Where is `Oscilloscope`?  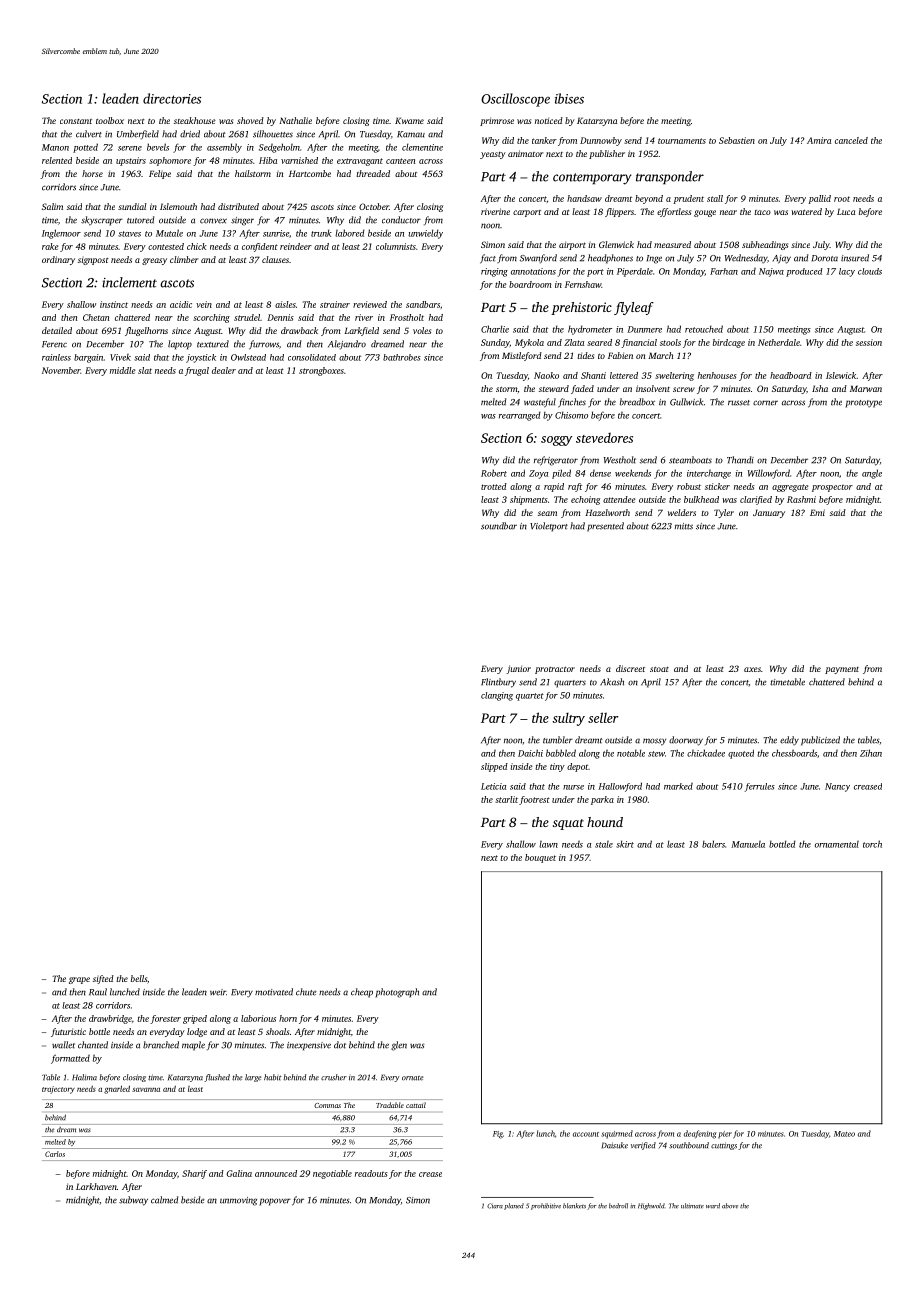
Oscilloscope is located at coordinates (515, 100).
